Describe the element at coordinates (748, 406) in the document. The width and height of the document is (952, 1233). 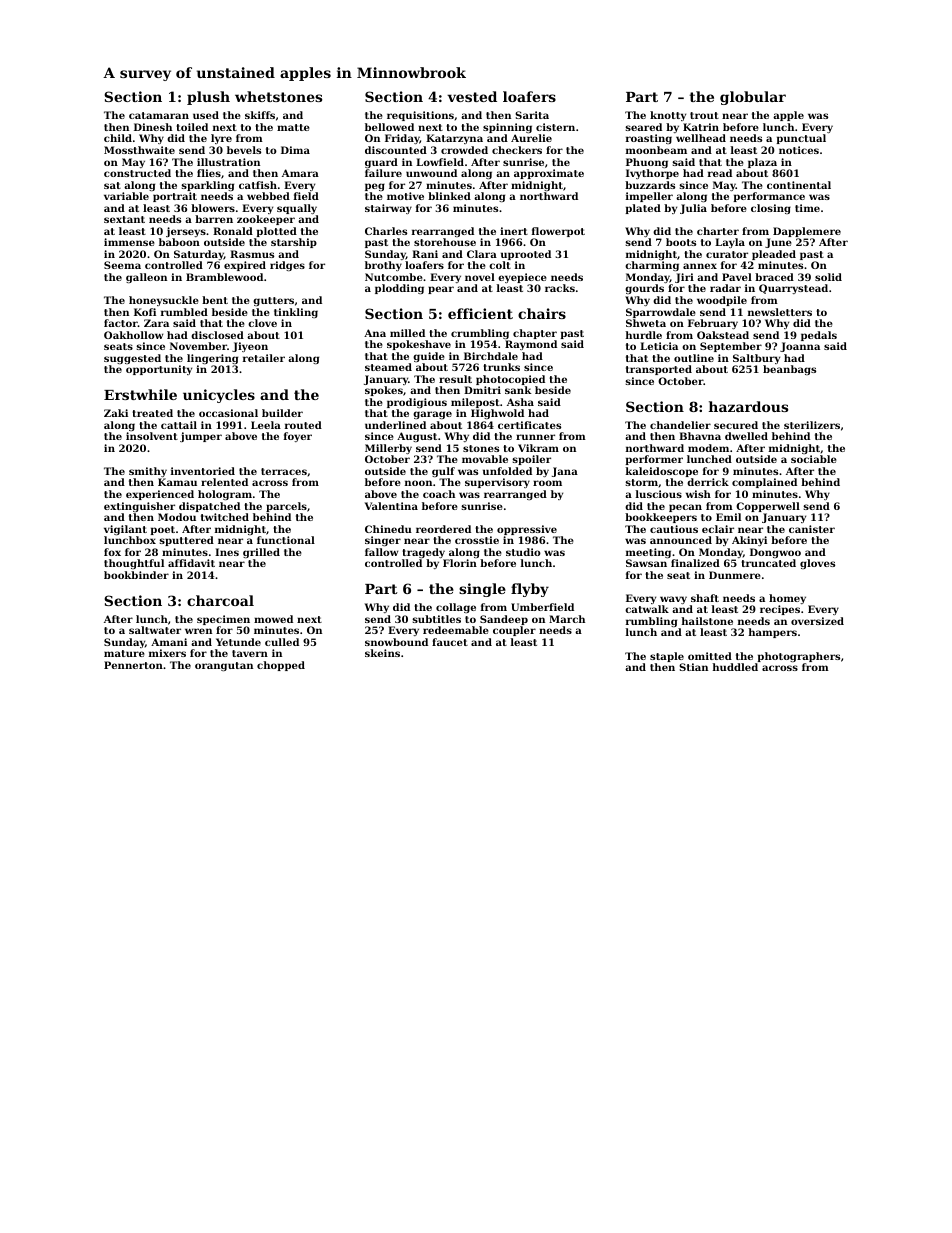
I see `hazardous` at that location.
